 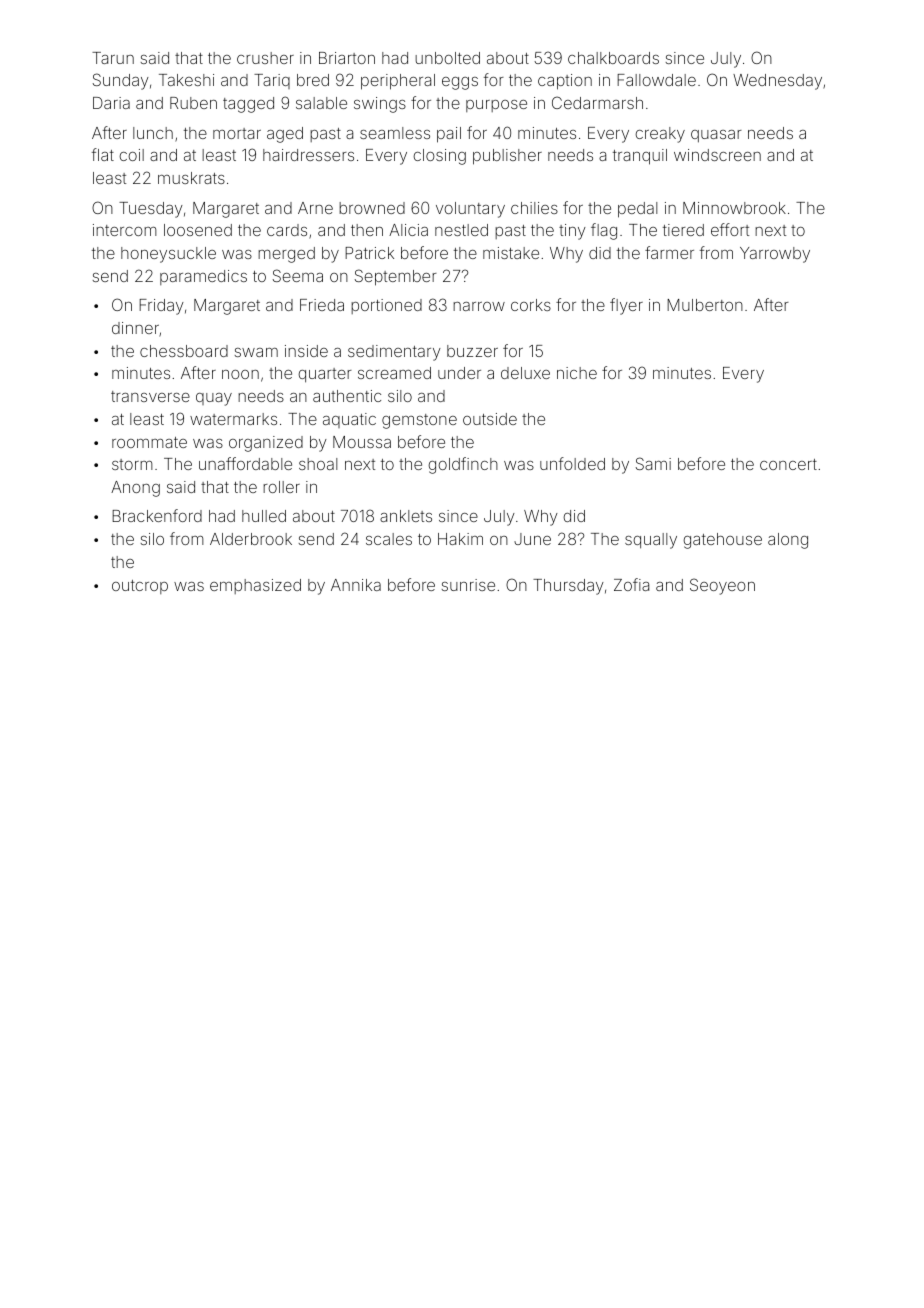 What do you see at coordinates (640, 157) in the screenshot?
I see `tranquil` at bounding box center [640, 157].
